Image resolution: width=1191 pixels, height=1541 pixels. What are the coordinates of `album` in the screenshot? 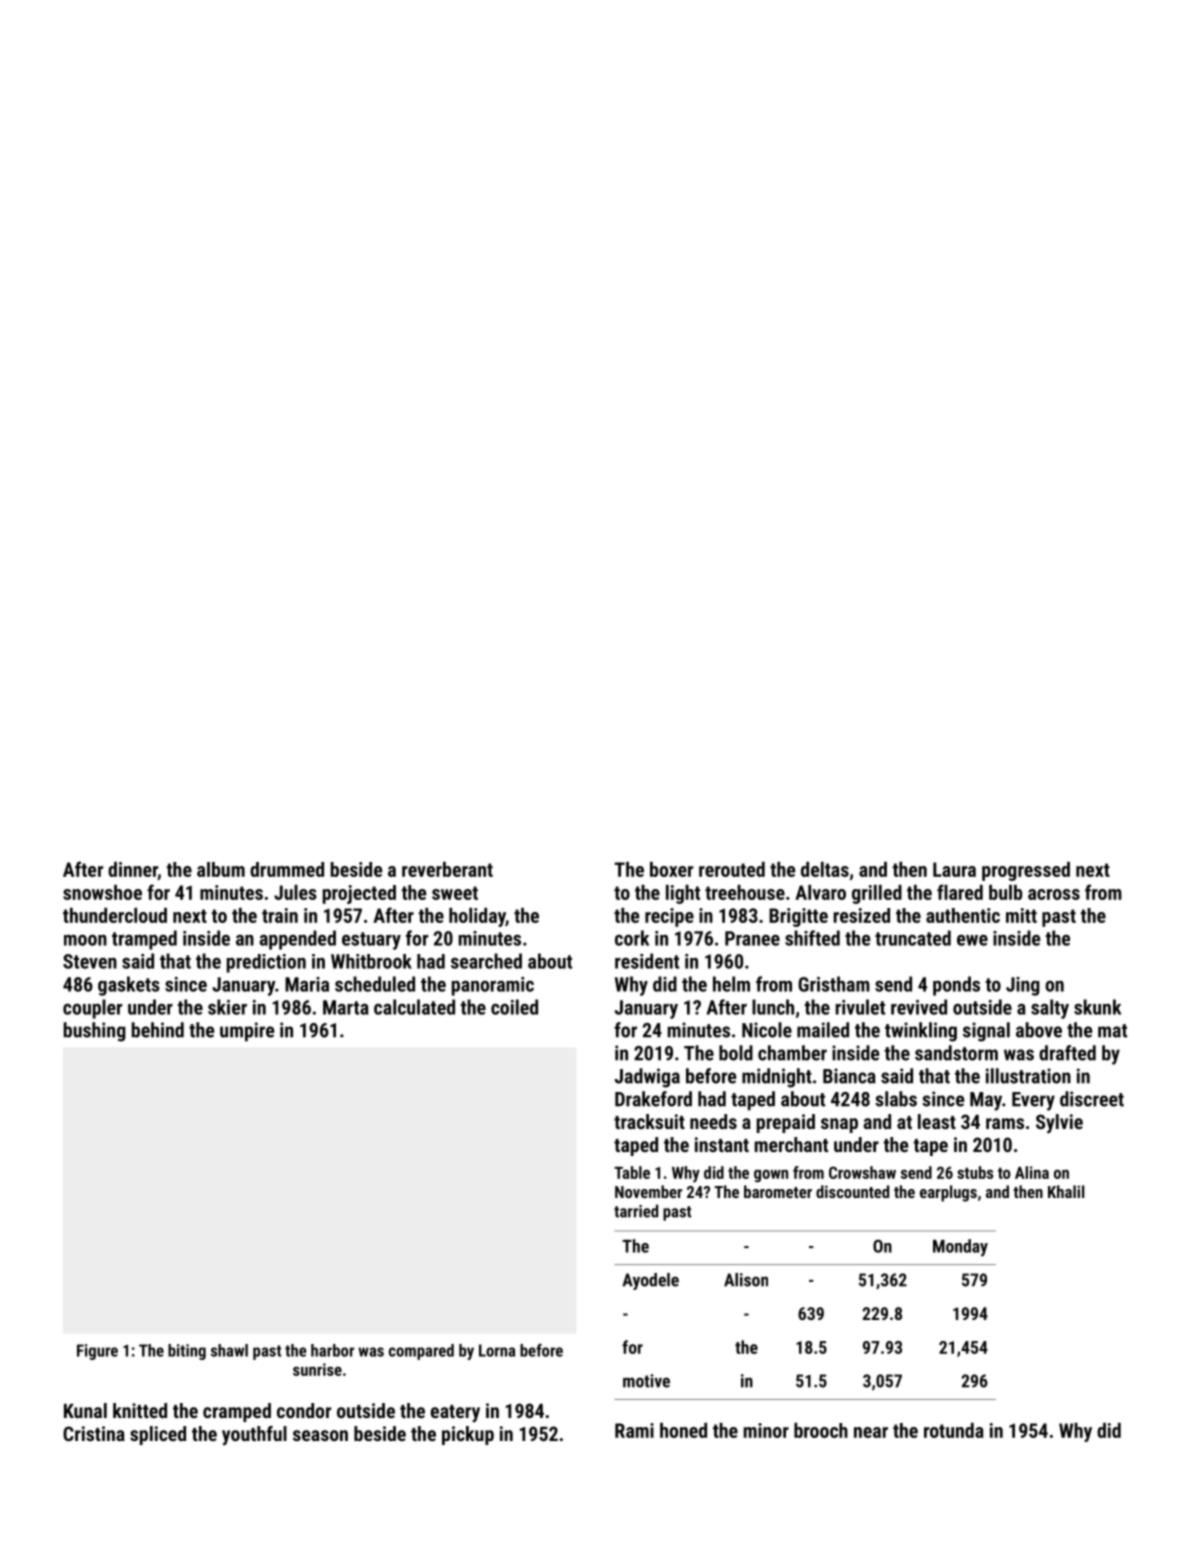 It's located at (221, 869).
